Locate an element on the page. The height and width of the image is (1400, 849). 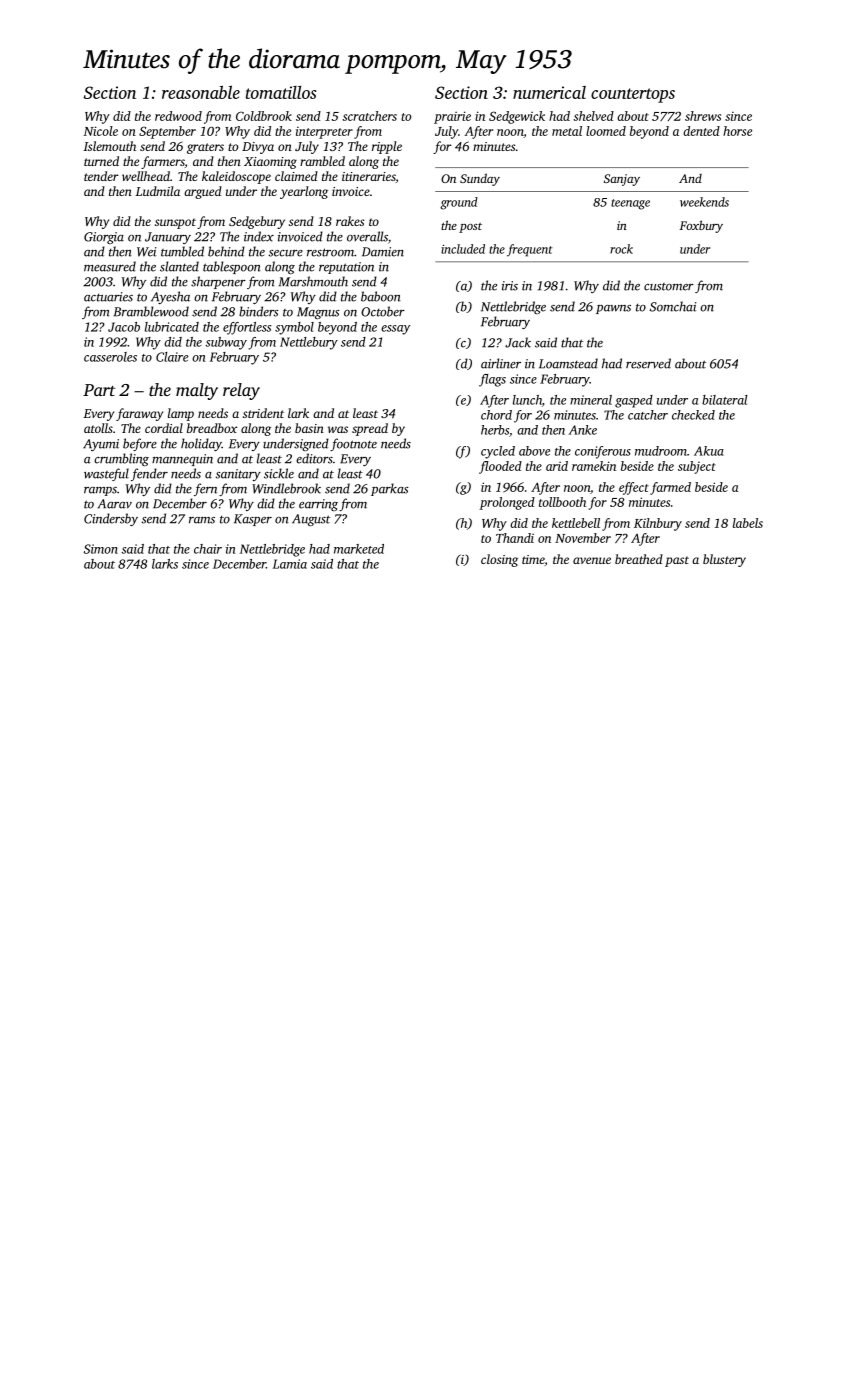
chair is located at coordinates (208, 549).
